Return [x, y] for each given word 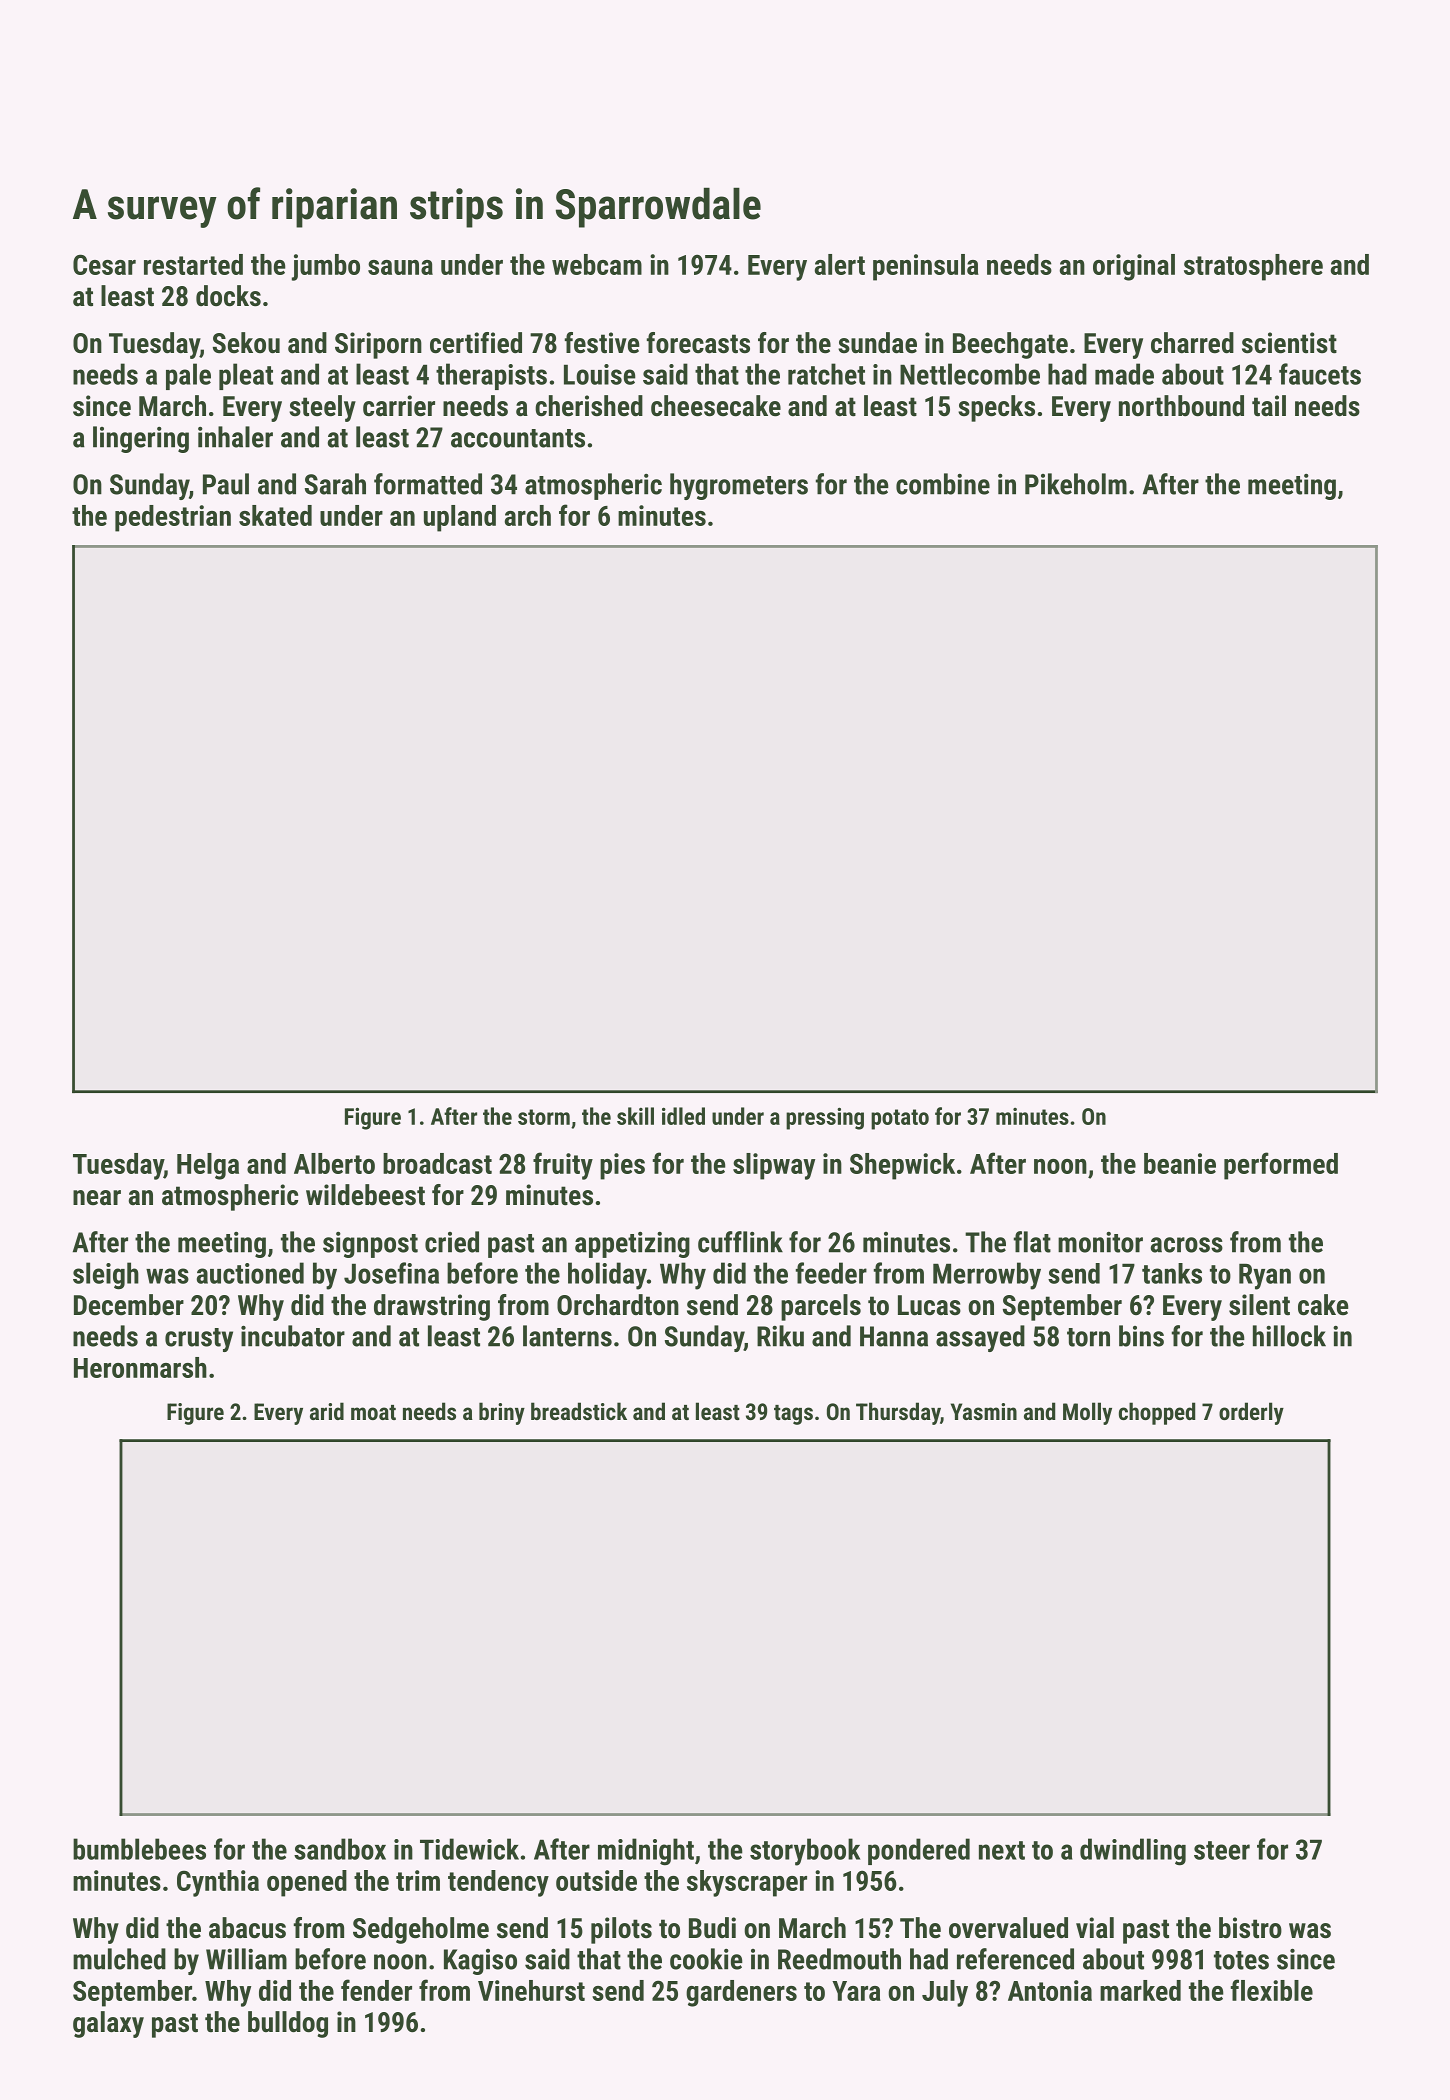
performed [1281, 1166]
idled [683, 1116]
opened [307, 1883]
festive [602, 343]
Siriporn [378, 345]
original [1134, 267]
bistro [1250, 1928]
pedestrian [173, 518]
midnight [646, 1852]
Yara [856, 1991]
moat [373, 1412]
